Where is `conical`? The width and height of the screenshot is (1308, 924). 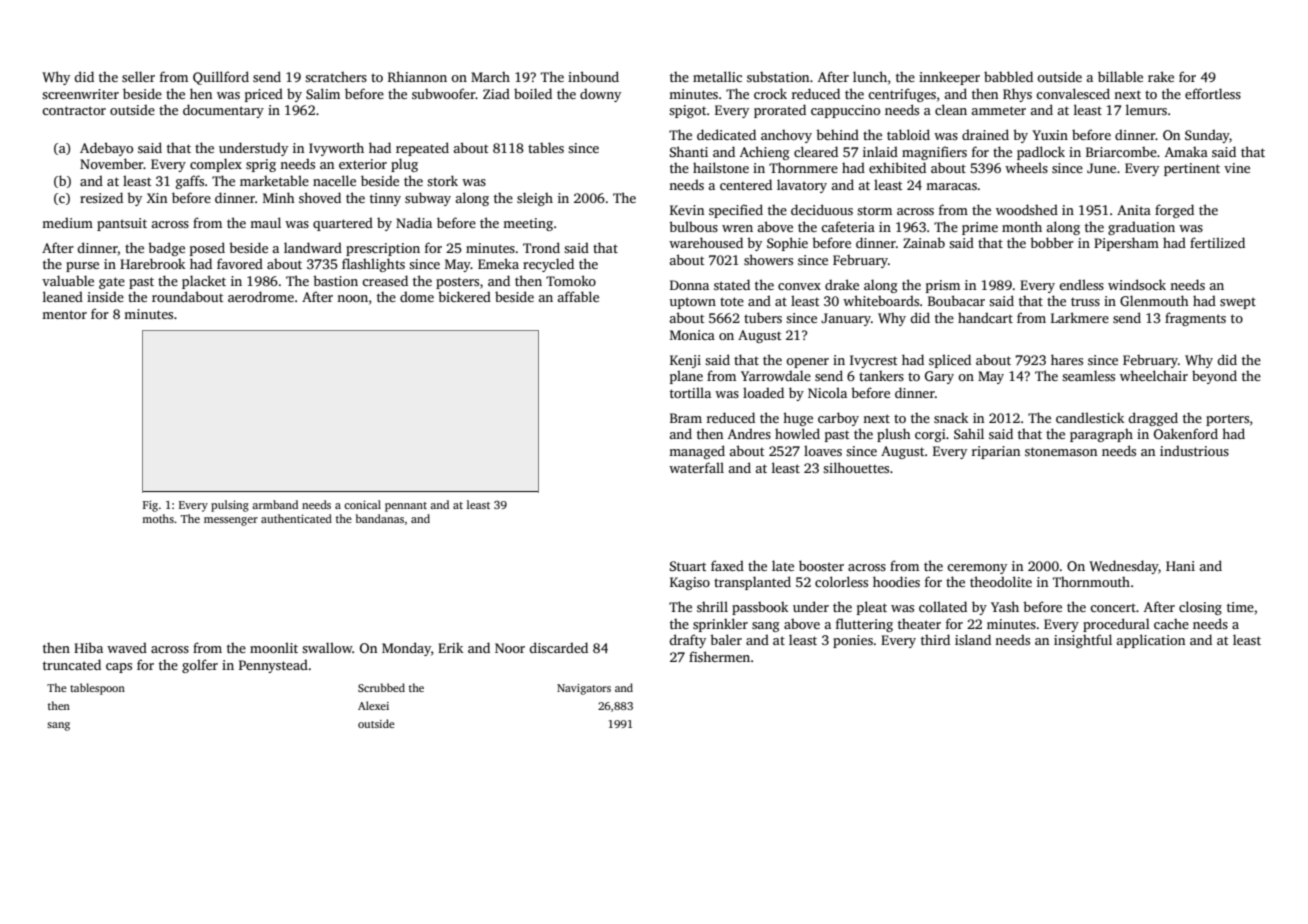
conical is located at coordinates (362, 504).
